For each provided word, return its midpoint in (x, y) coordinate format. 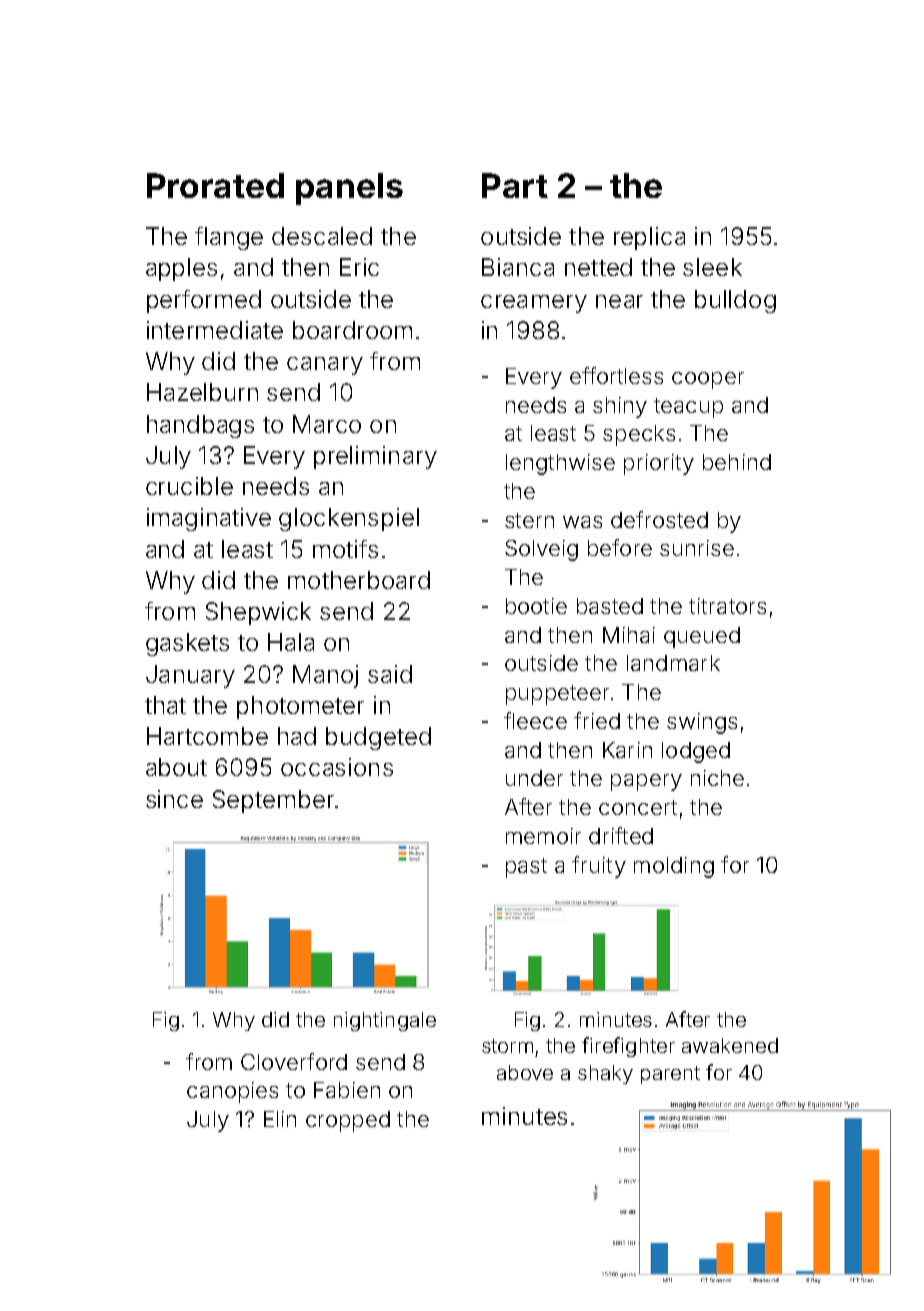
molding (674, 867)
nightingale (385, 1021)
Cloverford (294, 1061)
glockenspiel (349, 519)
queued (702, 637)
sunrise (697, 548)
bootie (536, 606)
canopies (232, 1092)
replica (649, 238)
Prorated (215, 185)
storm (507, 1046)
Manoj (325, 676)
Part (515, 185)
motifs (345, 549)
